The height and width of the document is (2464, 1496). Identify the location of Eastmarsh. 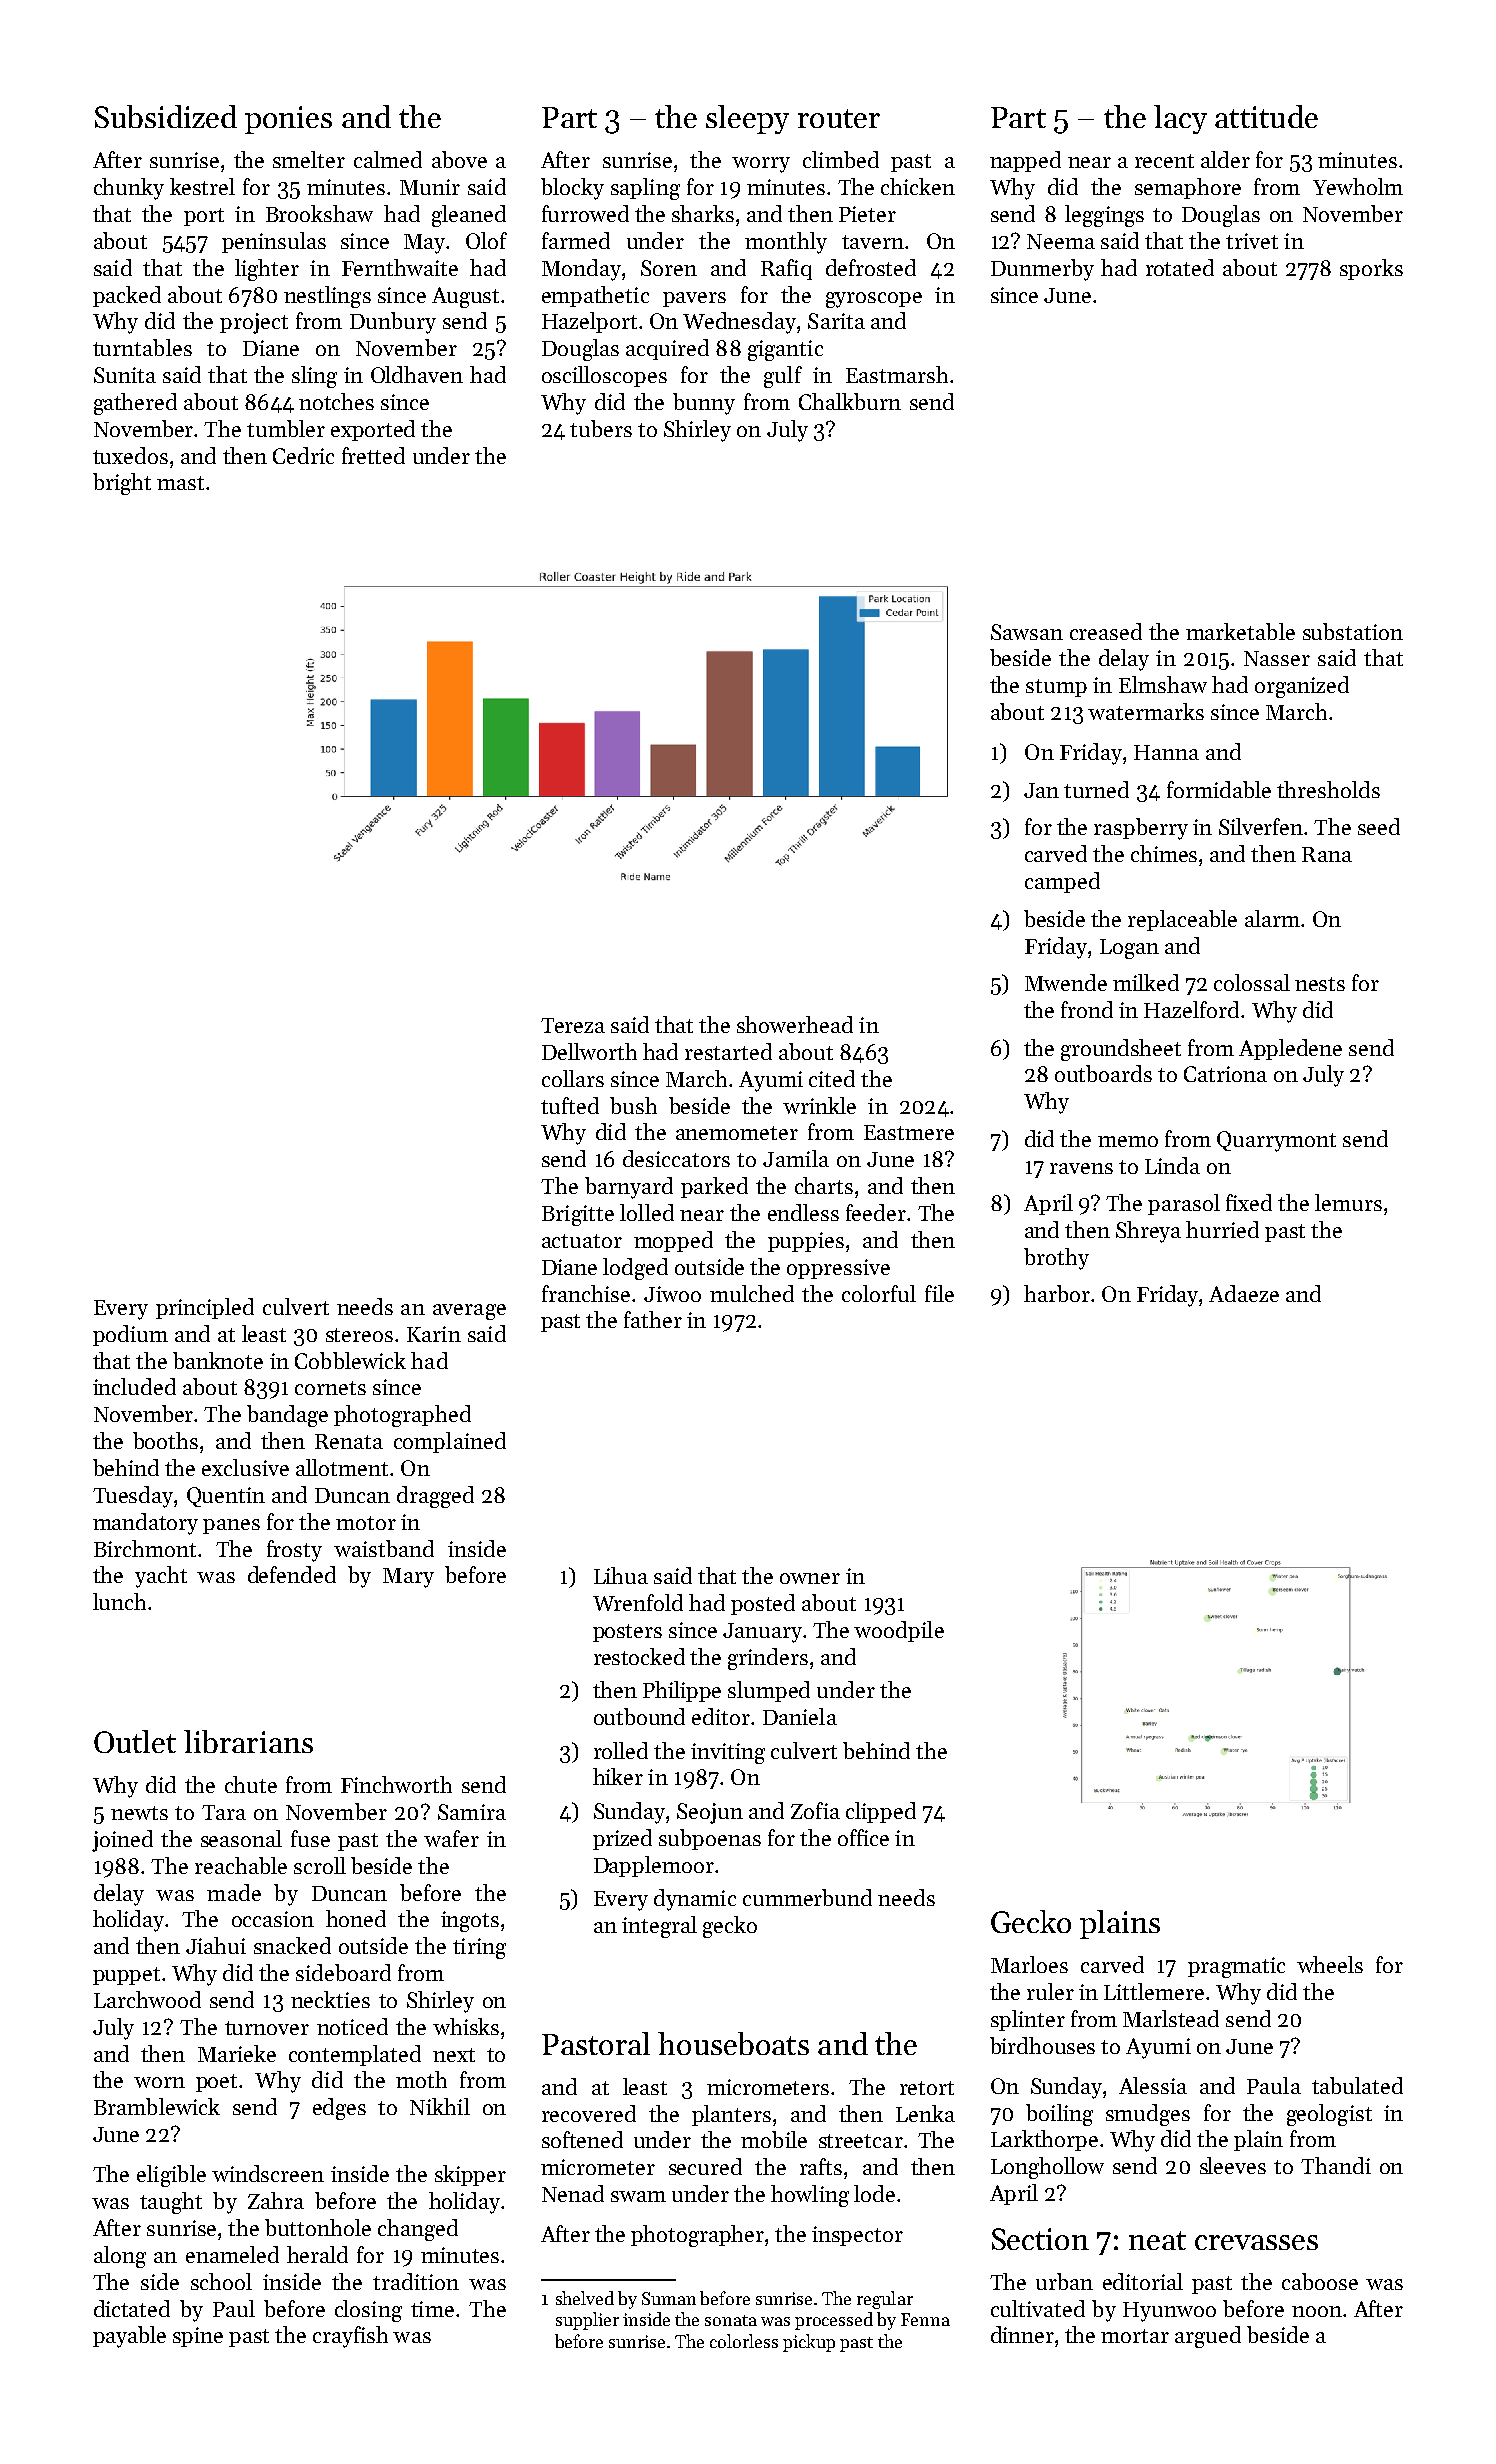
(897, 374).
